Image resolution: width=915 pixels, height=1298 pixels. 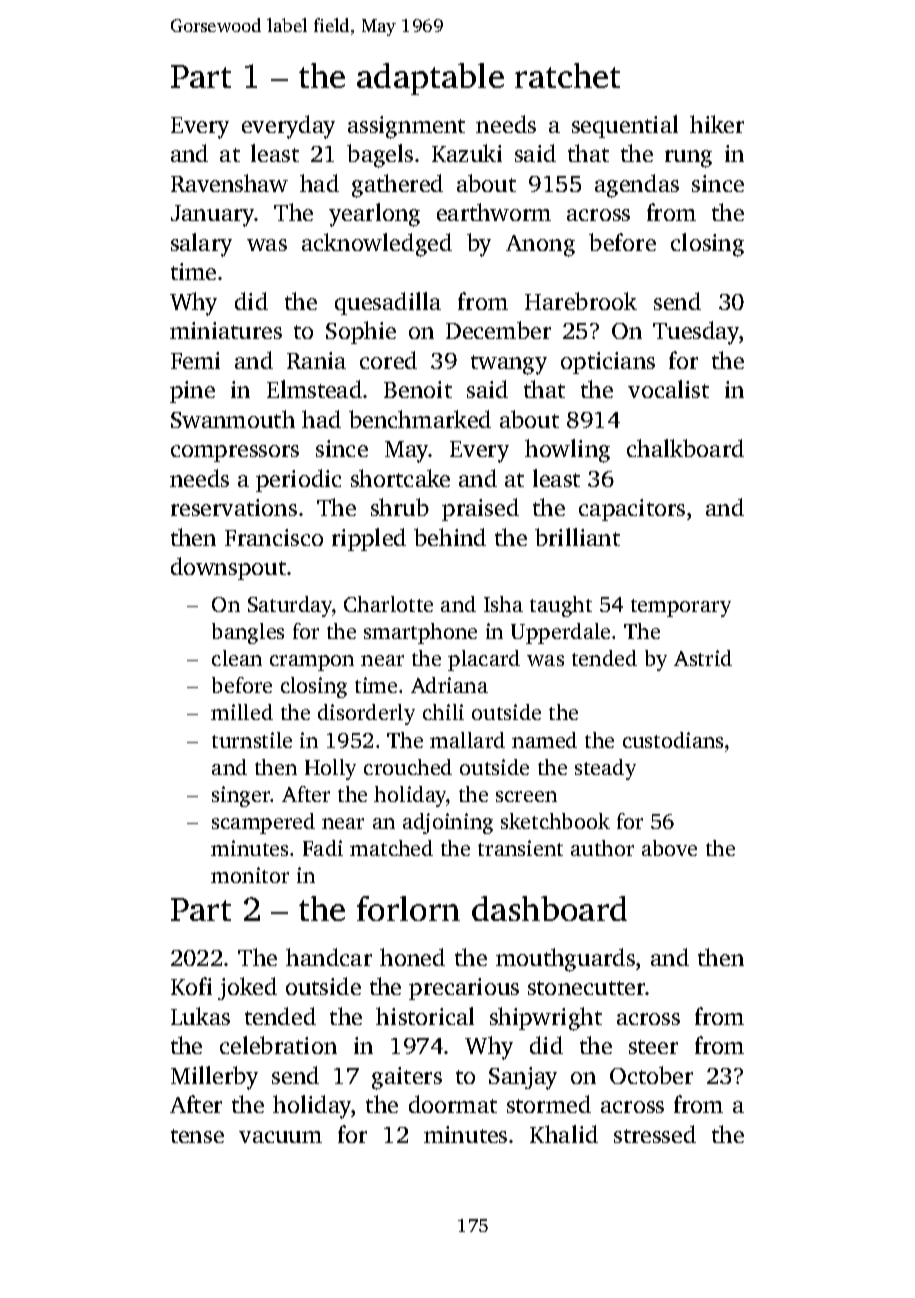 I want to click on capacitors, so click(x=632, y=510).
